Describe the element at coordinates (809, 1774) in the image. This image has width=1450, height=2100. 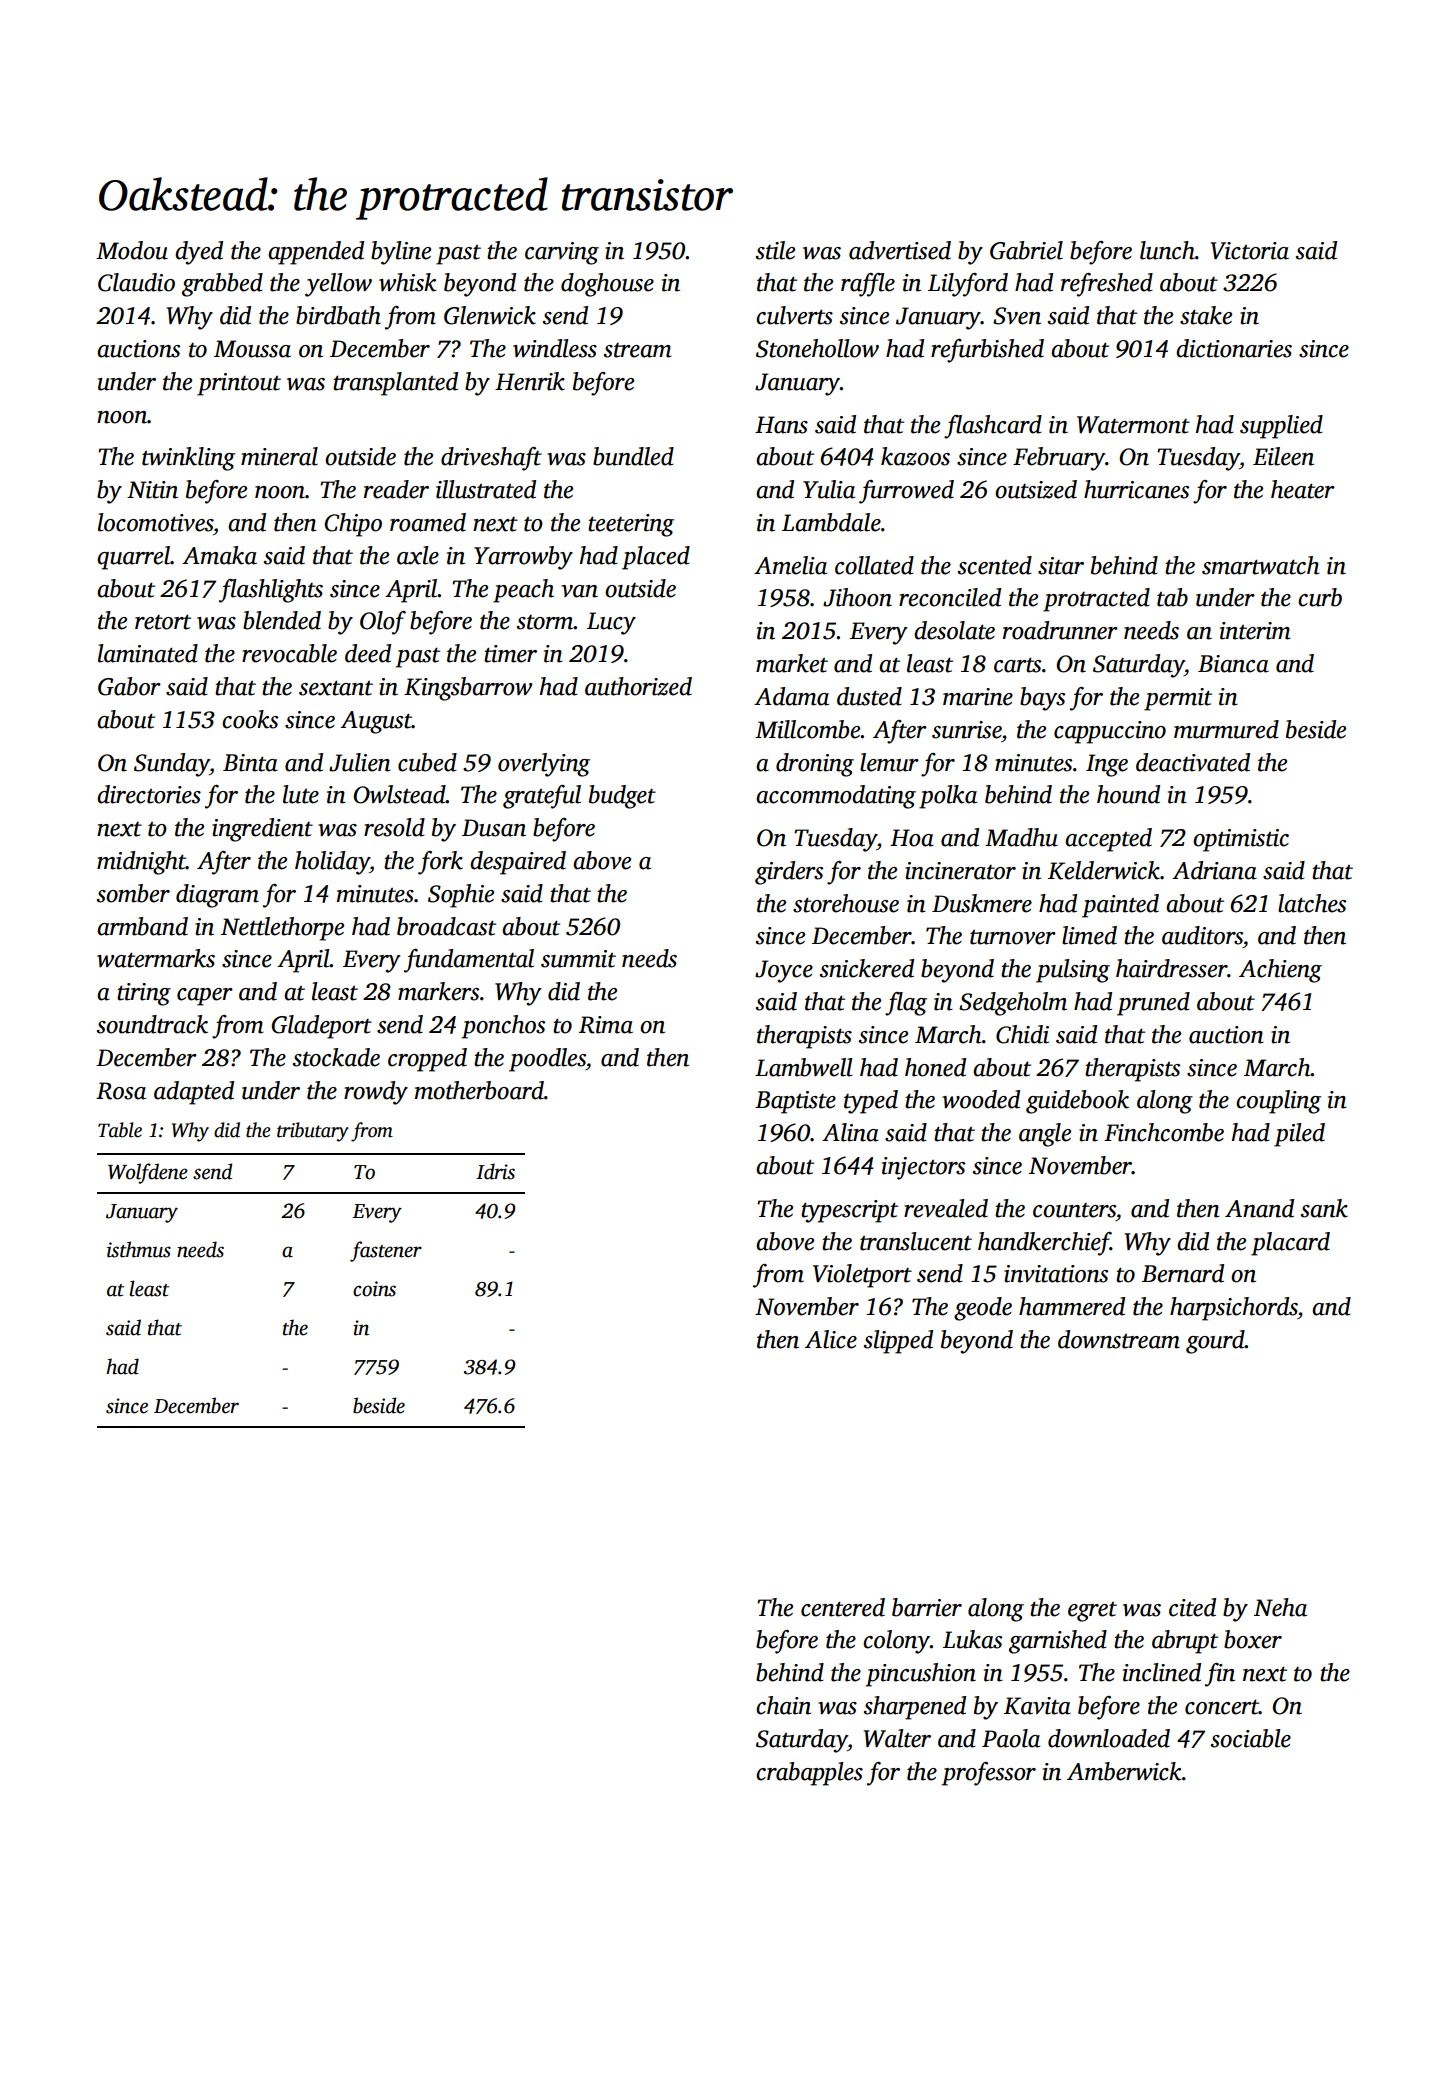
I see `crabapples` at that location.
